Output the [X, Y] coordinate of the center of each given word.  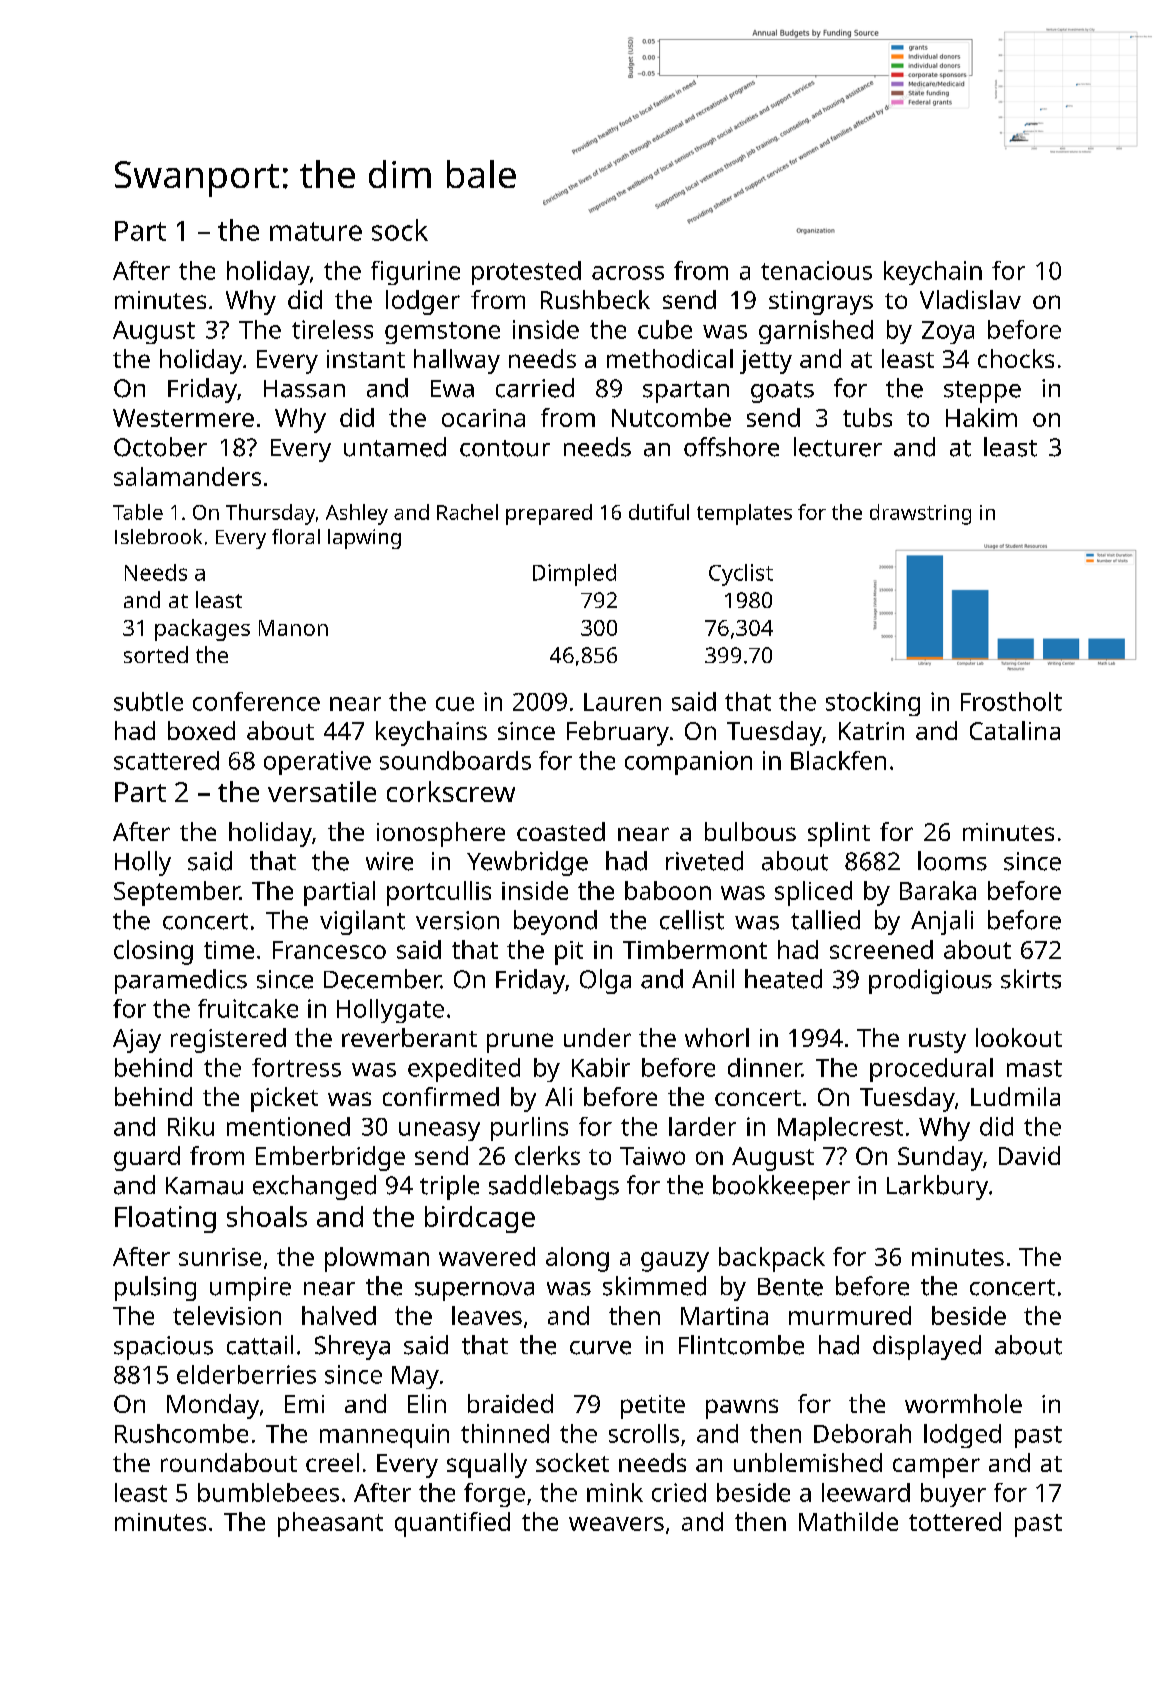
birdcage [480, 1219]
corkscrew [451, 791]
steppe [982, 392]
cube [665, 329]
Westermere [183, 418]
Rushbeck [595, 299]
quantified [452, 1524]
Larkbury [937, 1187]
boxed [201, 730]
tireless [332, 329]
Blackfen [838, 760]
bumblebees [268, 1492]
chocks [1016, 358]
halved [339, 1315]
